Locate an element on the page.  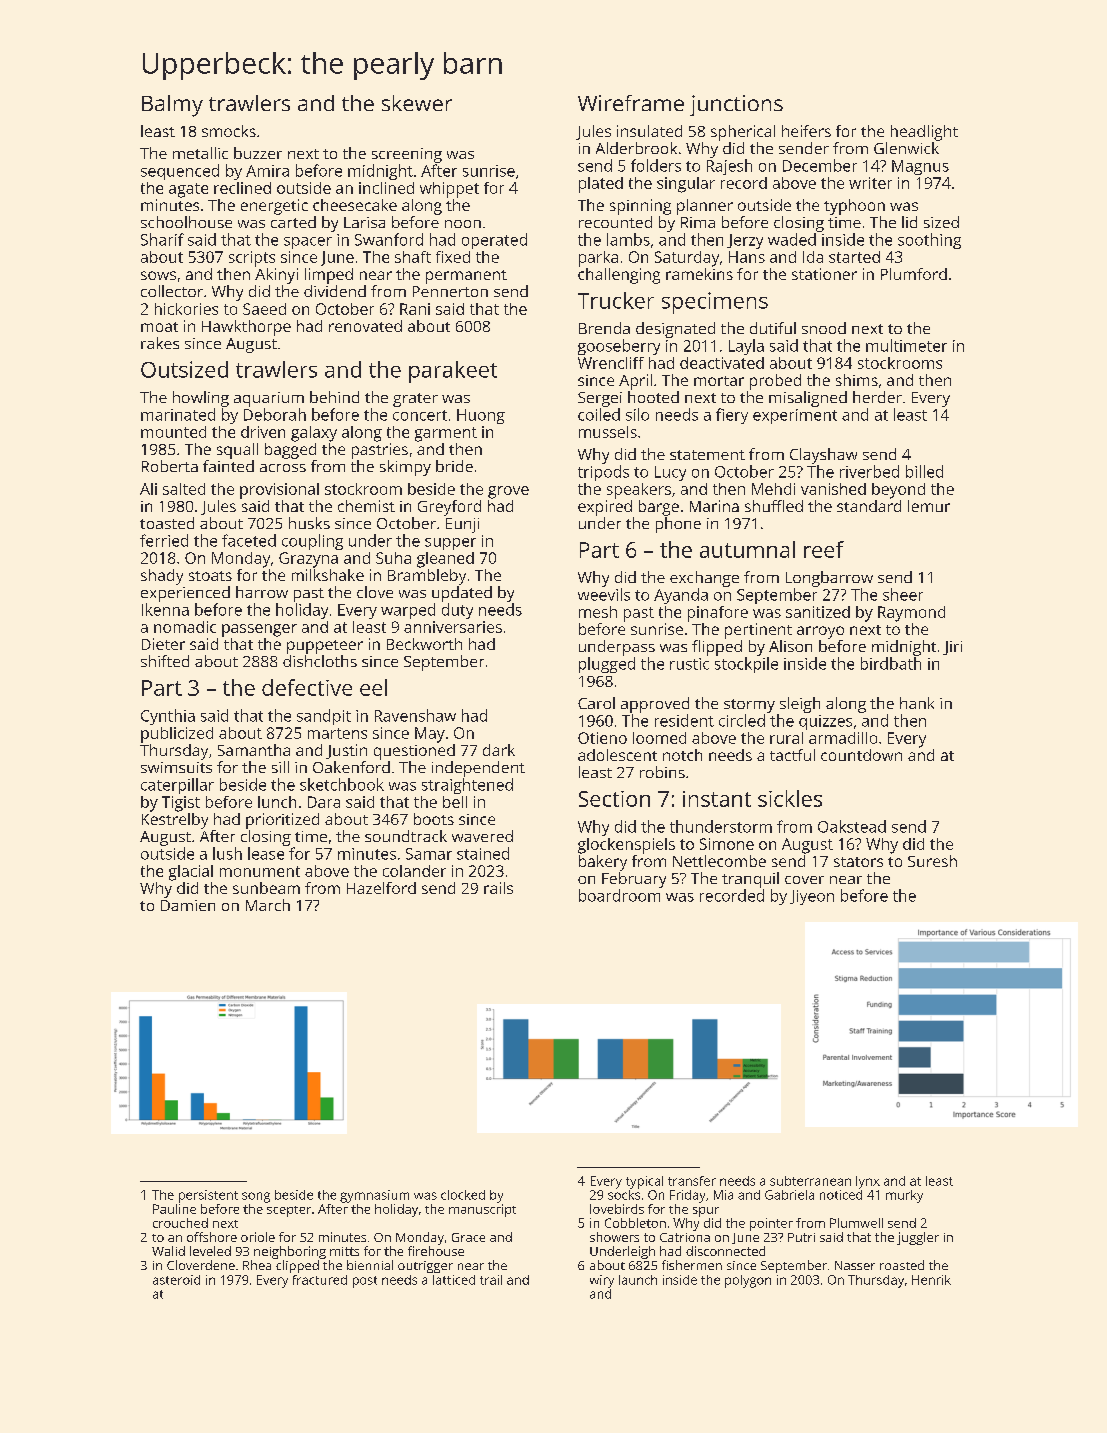
Sergei is located at coordinates (600, 399).
